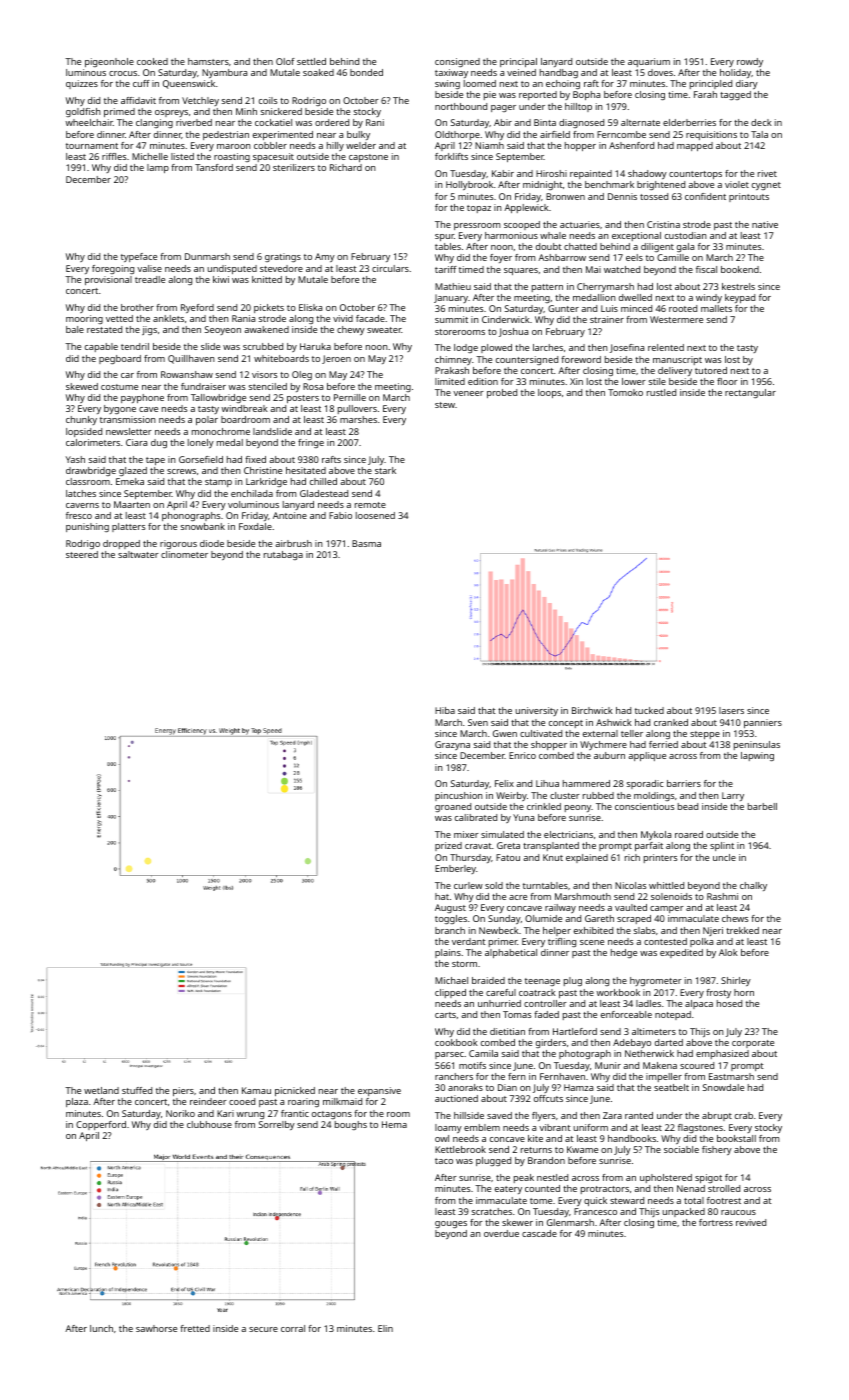 The image size is (849, 1400). I want to click on carts, so click(445, 1015).
